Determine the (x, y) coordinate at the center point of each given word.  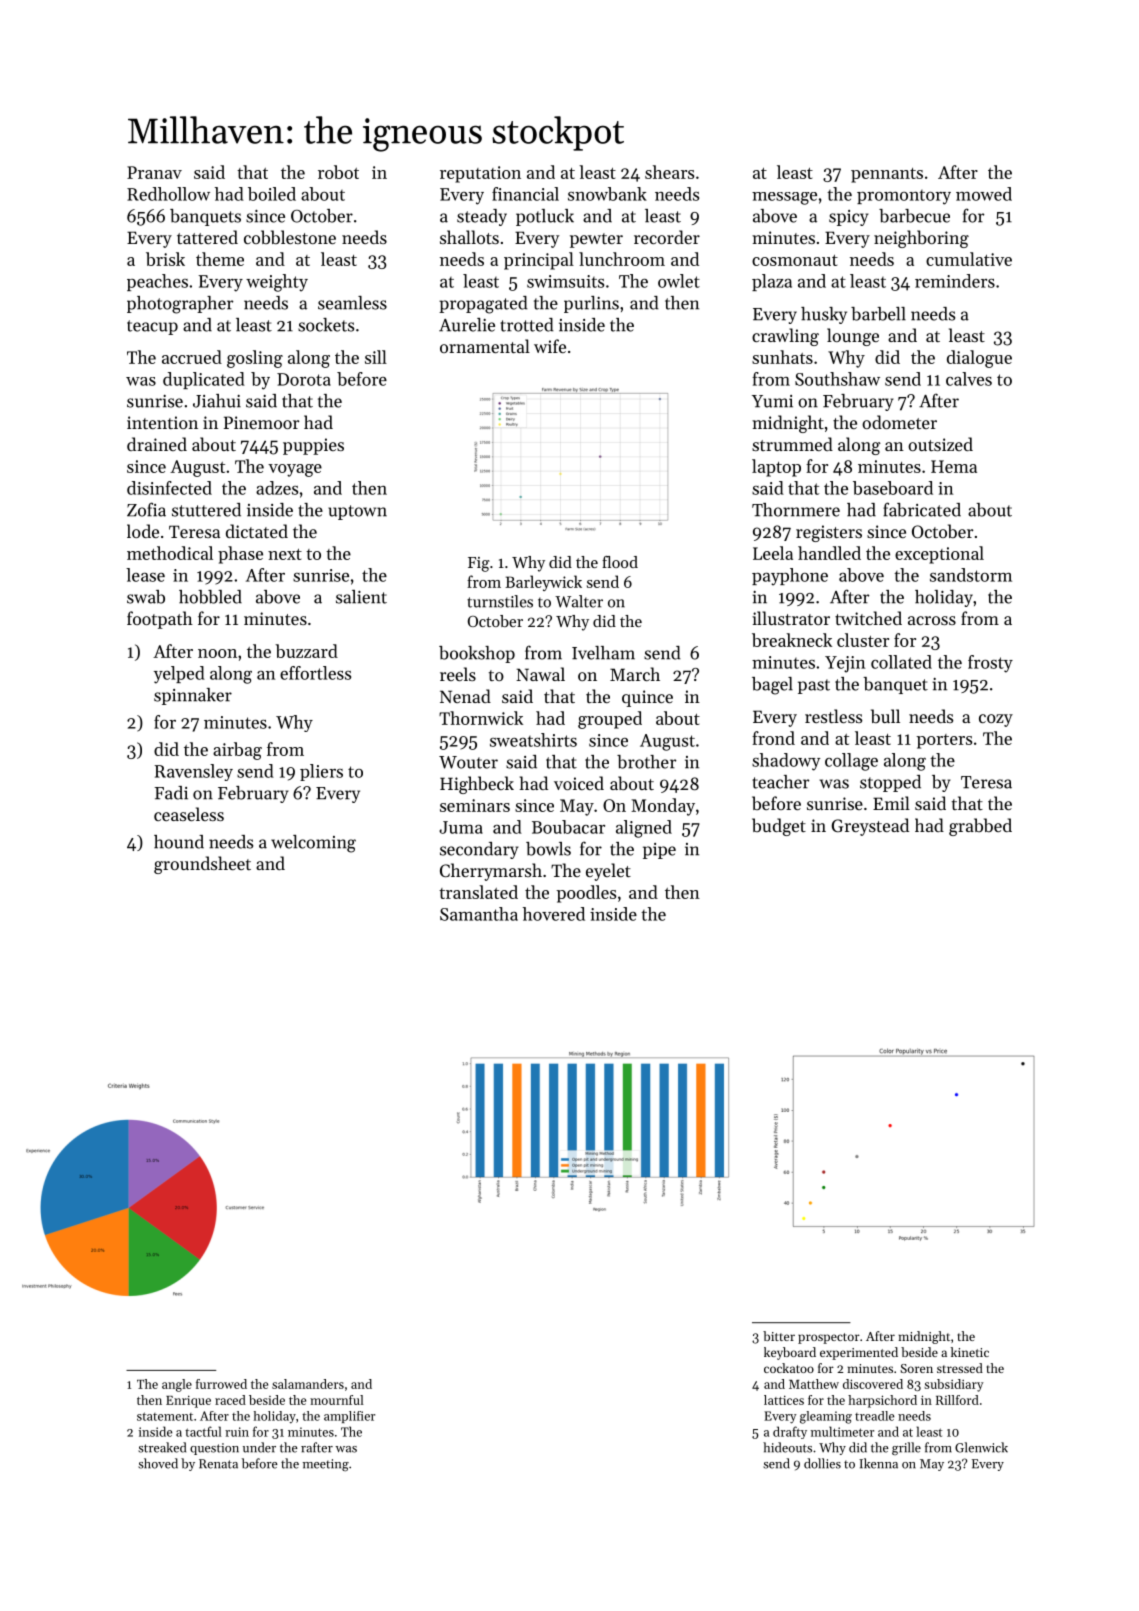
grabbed (980, 827)
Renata (218, 1464)
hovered (554, 914)
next (285, 554)
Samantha (479, 914)
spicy (849, 218)
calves (969, 379)
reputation (480, 174)
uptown (357, 512)
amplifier (349, 1417)
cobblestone (290, 237)
